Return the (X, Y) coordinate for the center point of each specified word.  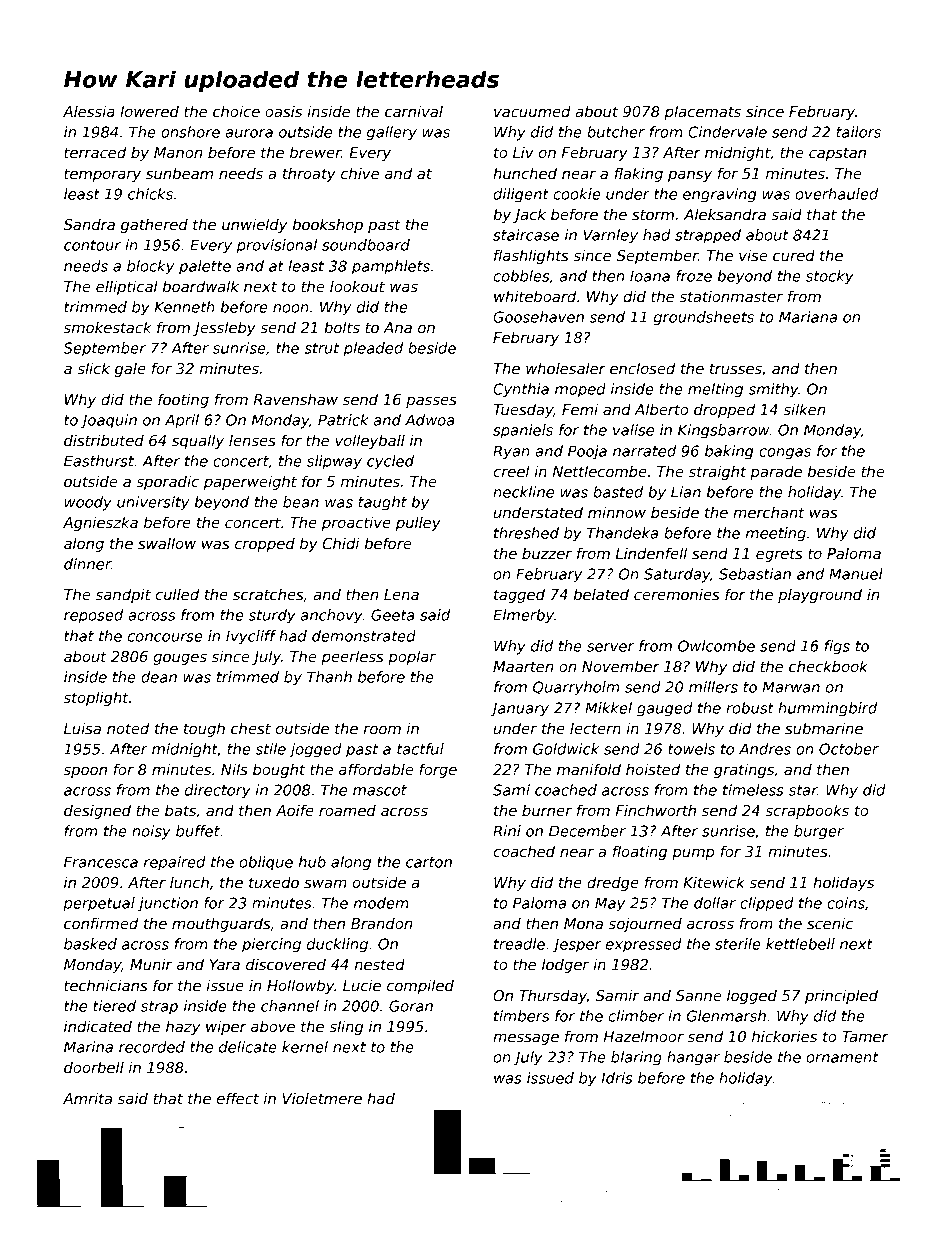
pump (693, 854)
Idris (617, 1078)
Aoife (295, 810)
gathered (154, 225)
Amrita (87, 1098)
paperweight (250, 482)
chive (360, 173)
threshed (526, 533)
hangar (693, 1058)
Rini (507, 831)
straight (718, 472)
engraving (719, 195)
